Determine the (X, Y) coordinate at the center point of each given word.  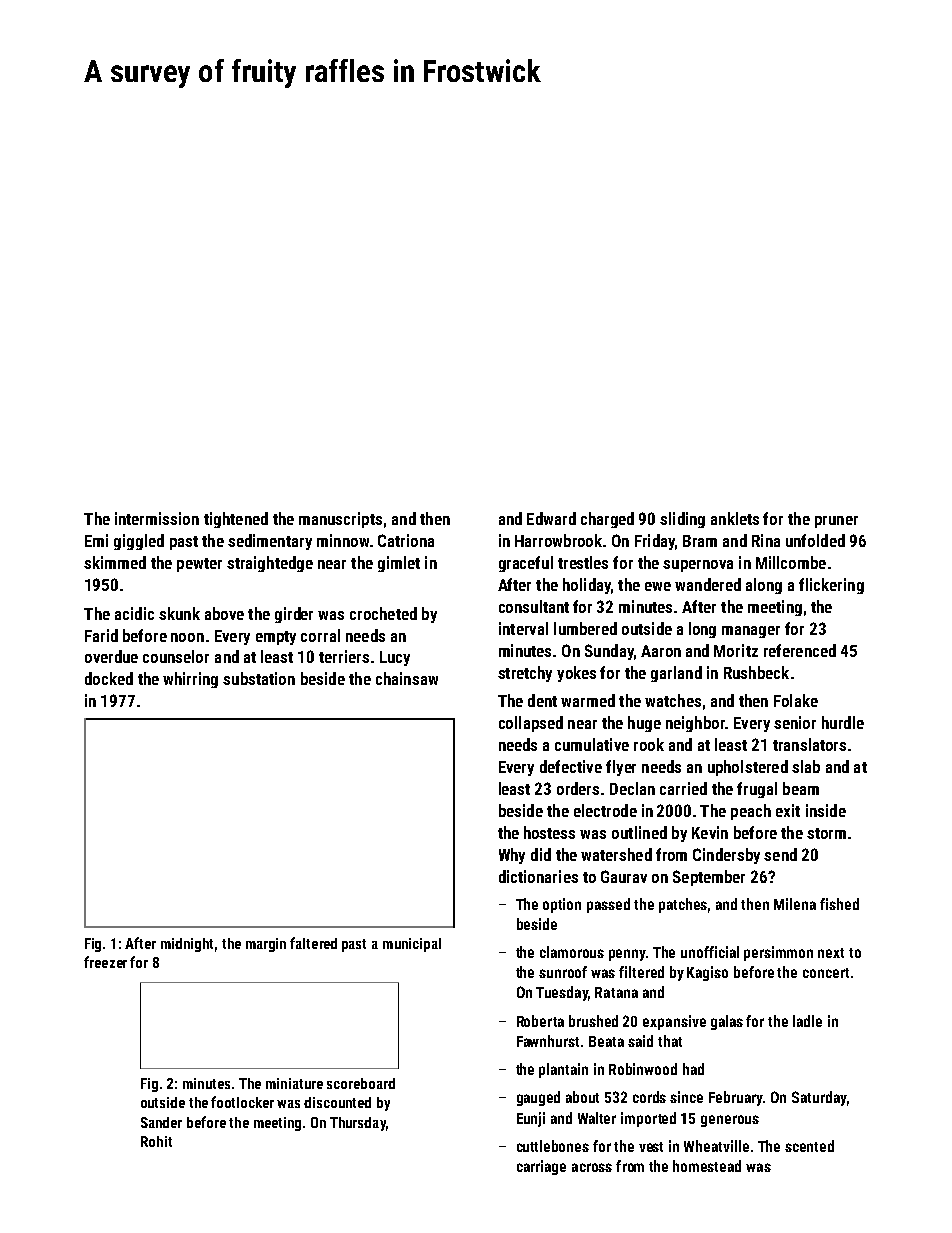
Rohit (156, 1141)
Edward (551, 518)
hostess (549, 832)
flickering (831, 586)
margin (266, 945)
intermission (157, 518)
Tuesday (562, 993)
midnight (187, 945)
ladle (807, 1021)
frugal (757, 790)
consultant (534, 606)
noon (187, 637)
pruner (836, 522)
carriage (541, 1167)
